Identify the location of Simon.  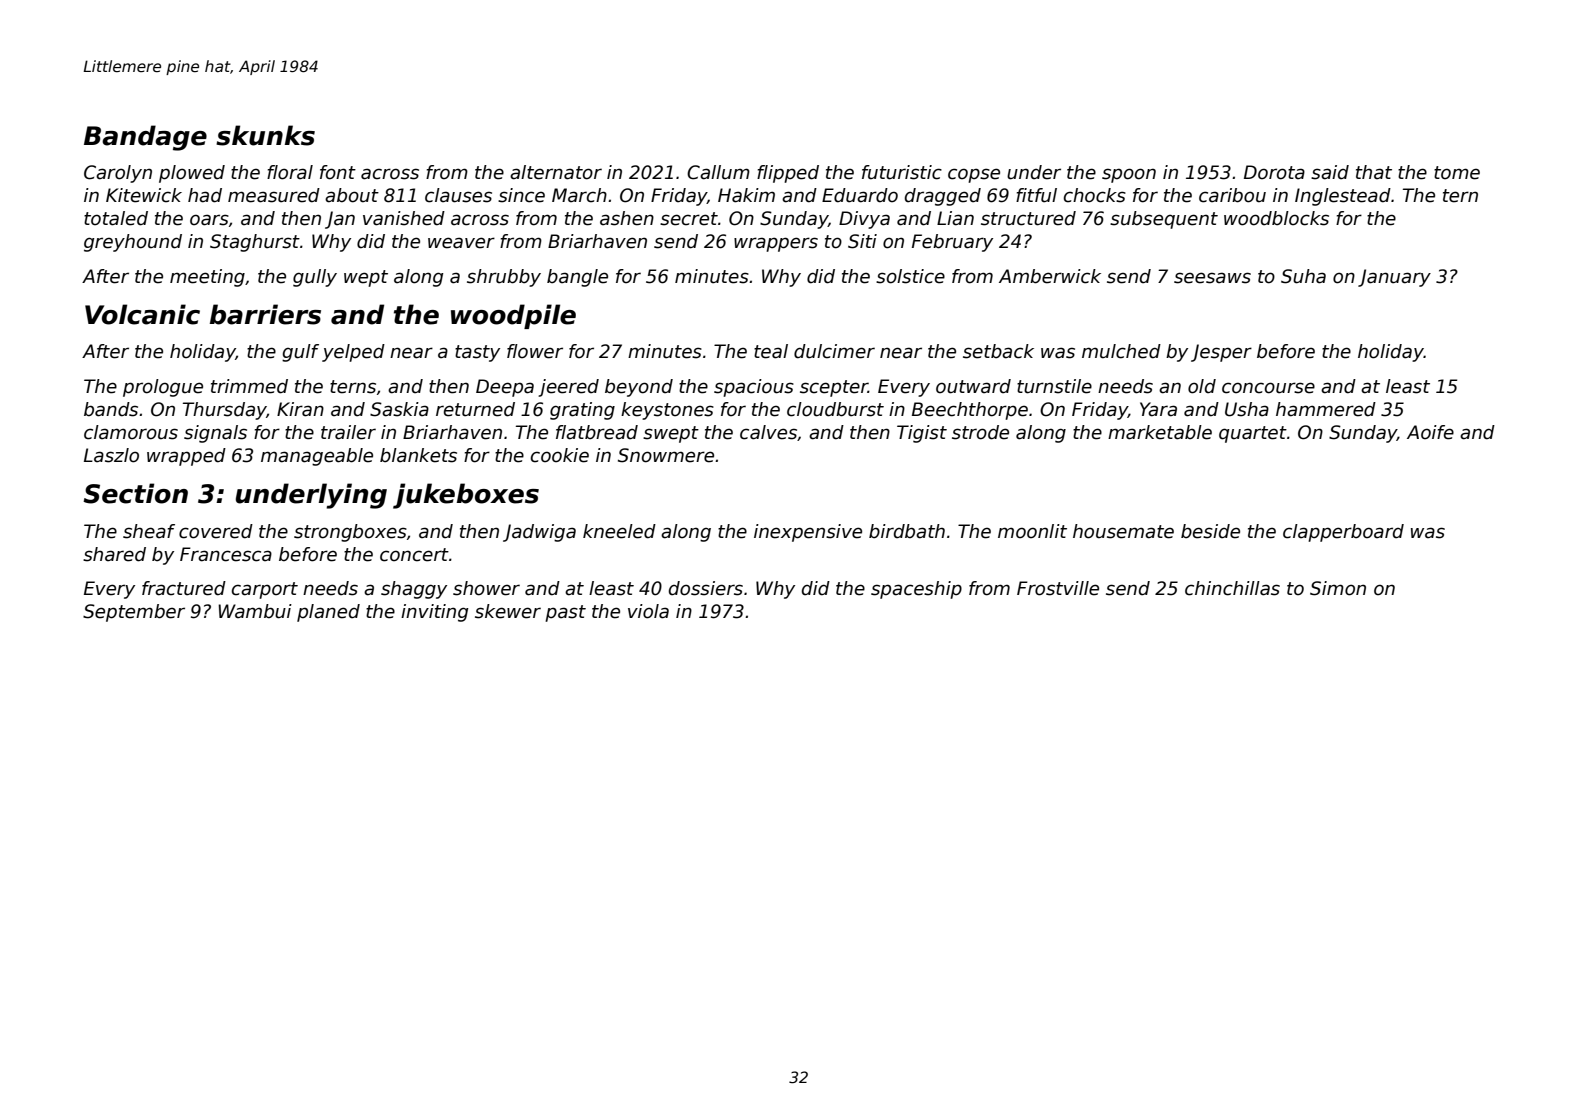
(1338, 588).
